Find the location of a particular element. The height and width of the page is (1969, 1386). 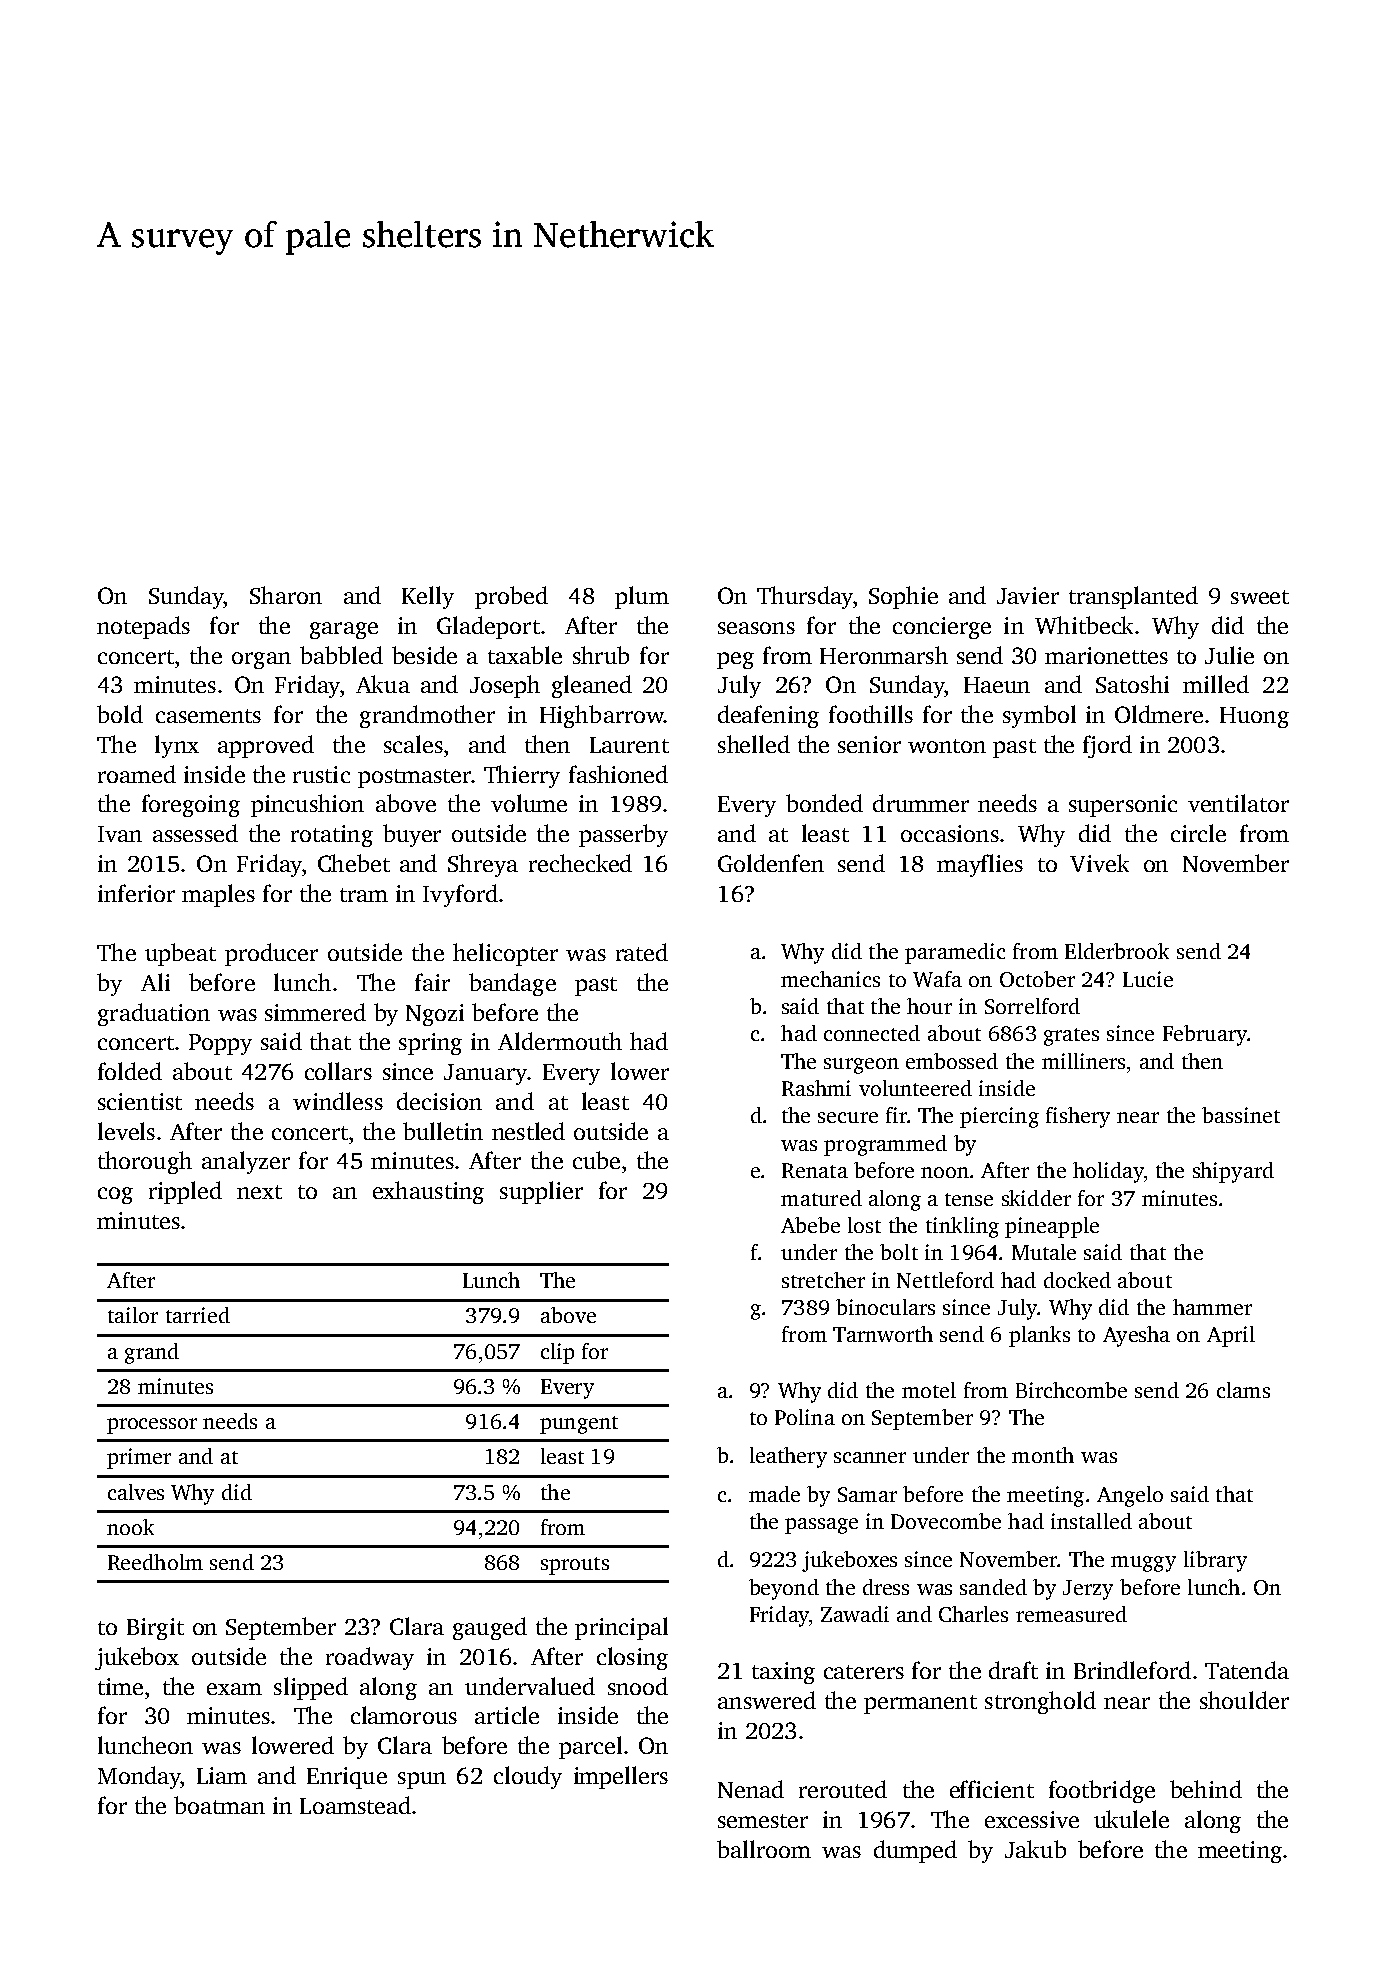

circle is located at coordinates (1198, 833).
